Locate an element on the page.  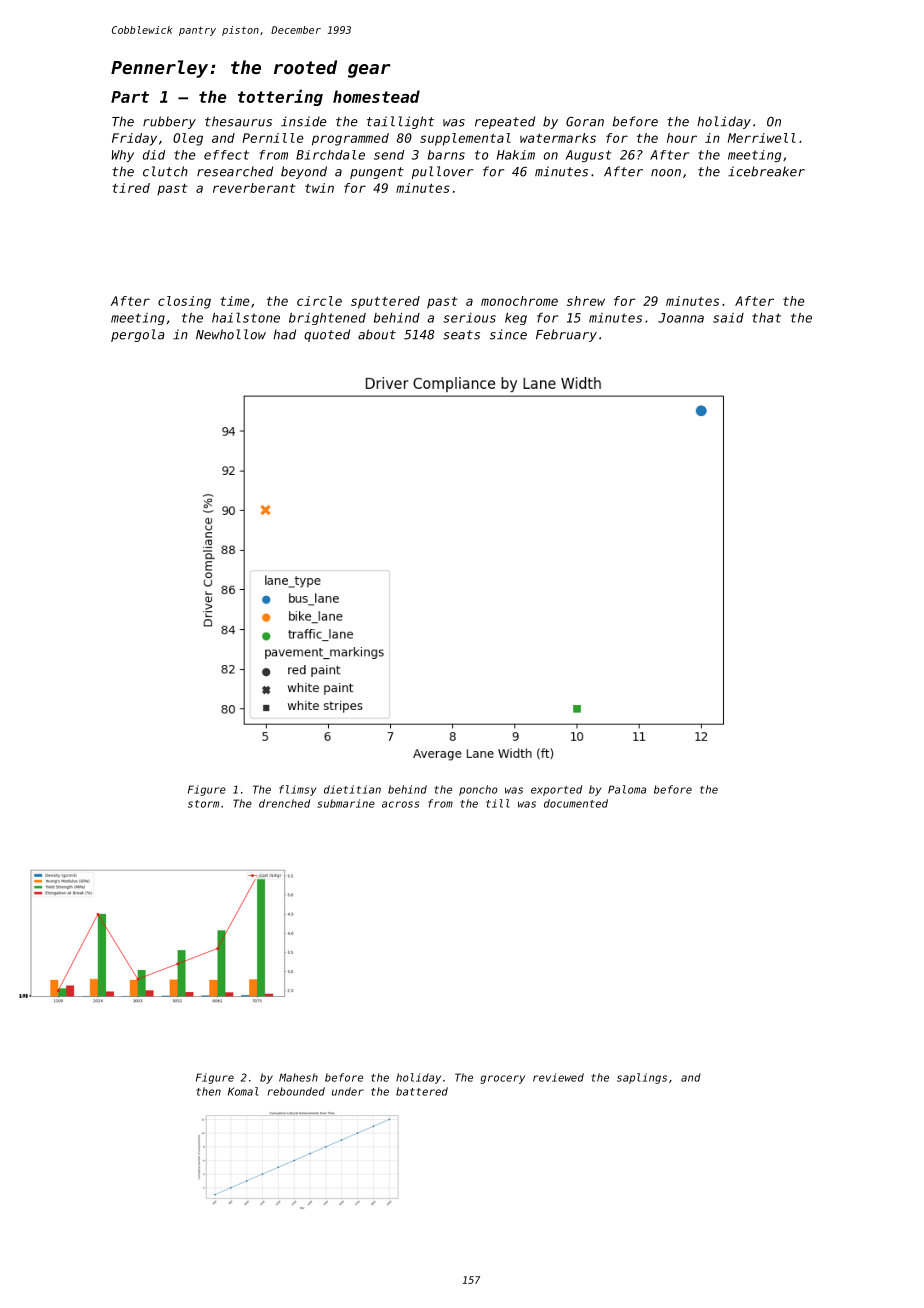
said is located at coordinates (728, 318).
